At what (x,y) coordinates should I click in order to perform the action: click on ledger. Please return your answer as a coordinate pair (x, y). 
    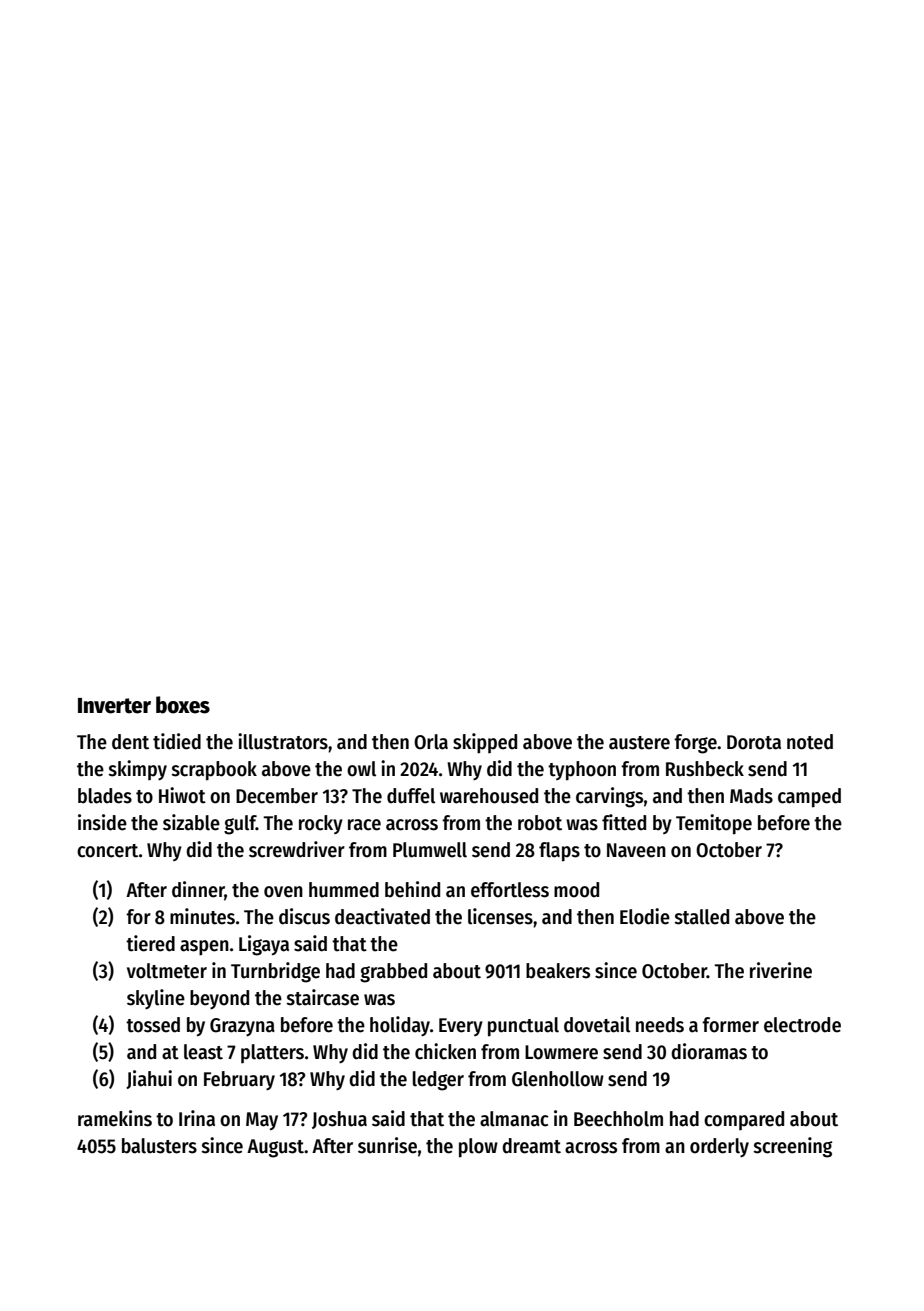
    Looking at the image, I should click on (438, 1081).
